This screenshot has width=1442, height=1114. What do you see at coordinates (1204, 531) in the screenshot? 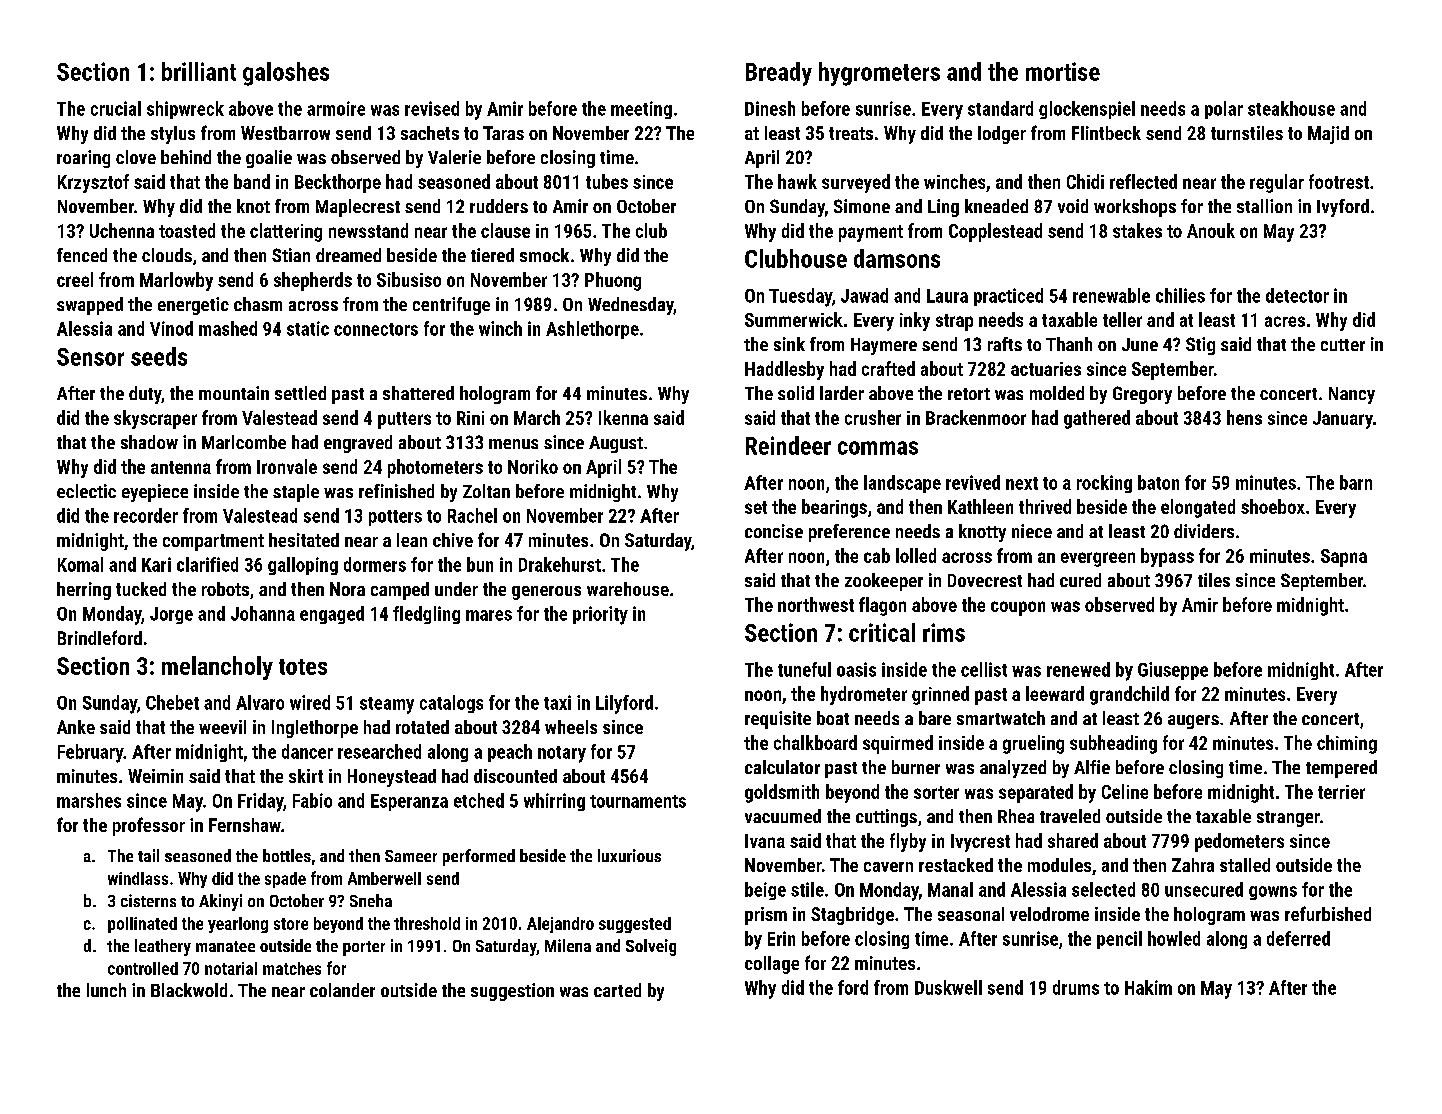
I see `dividers` at bounding box center [1204, 531].
